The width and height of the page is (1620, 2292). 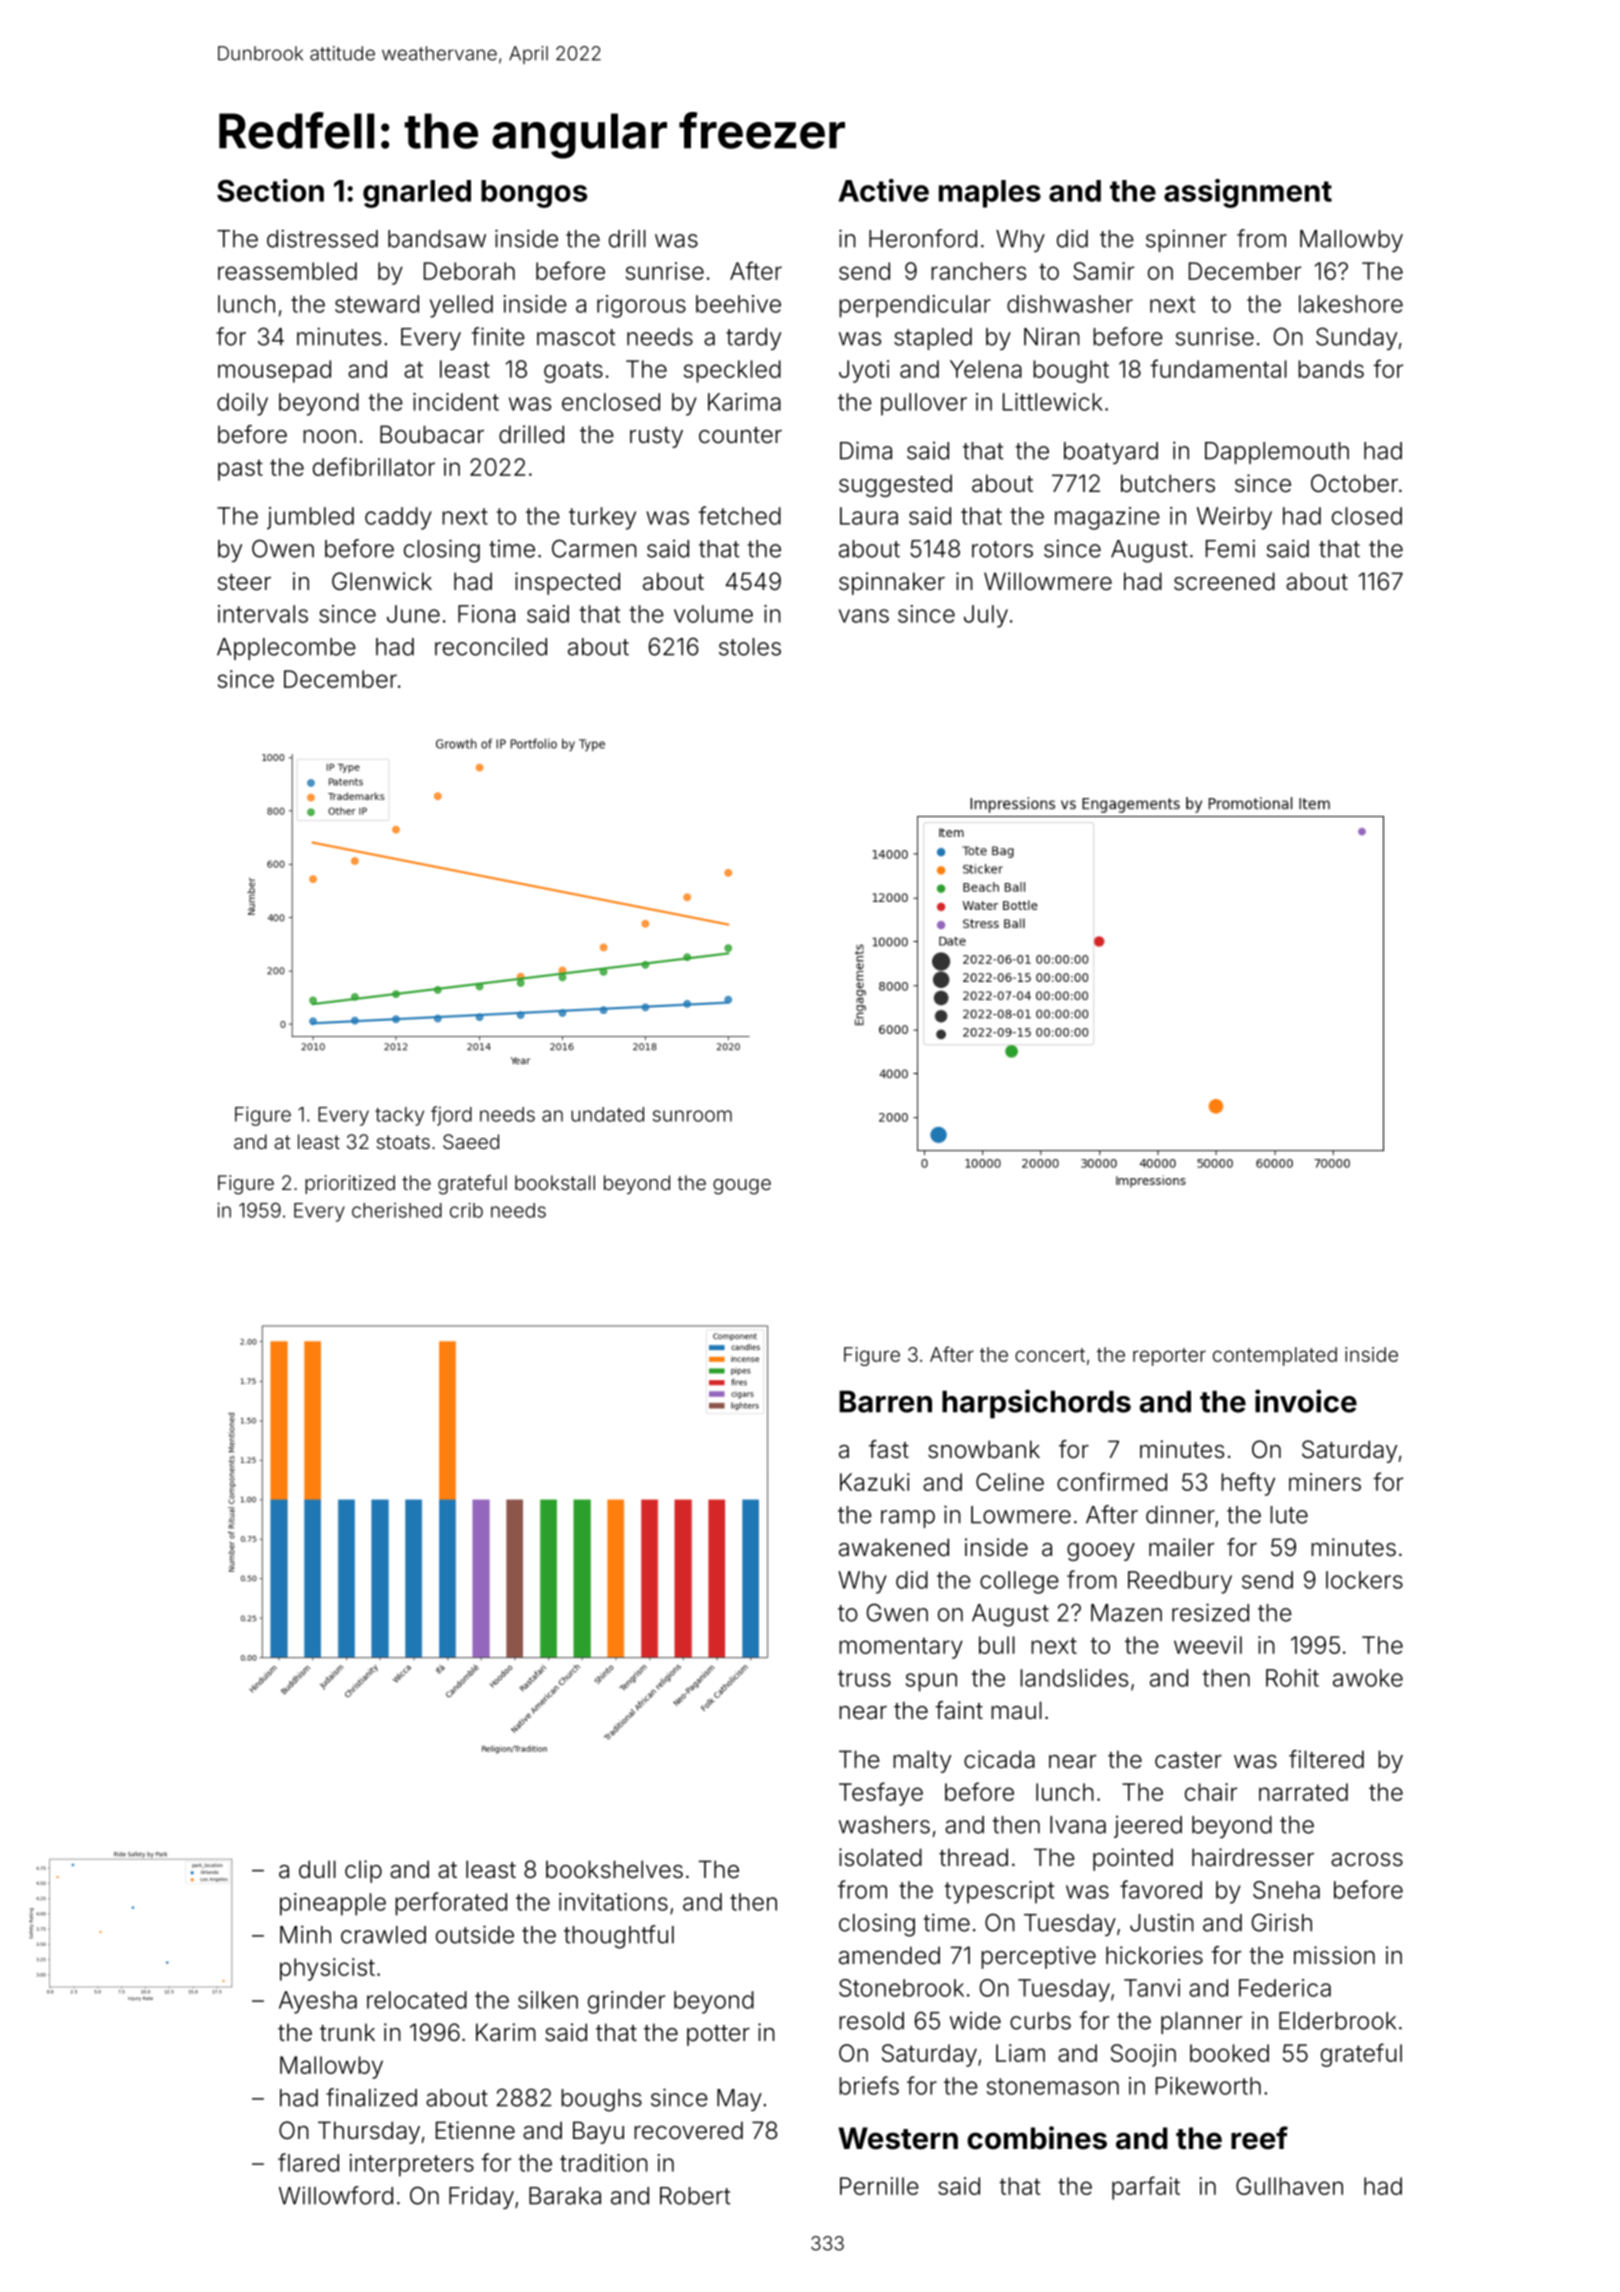 What do you see at coordinates (242, 404) in the page?
I see `doily` at bounding box center [242, 404].
